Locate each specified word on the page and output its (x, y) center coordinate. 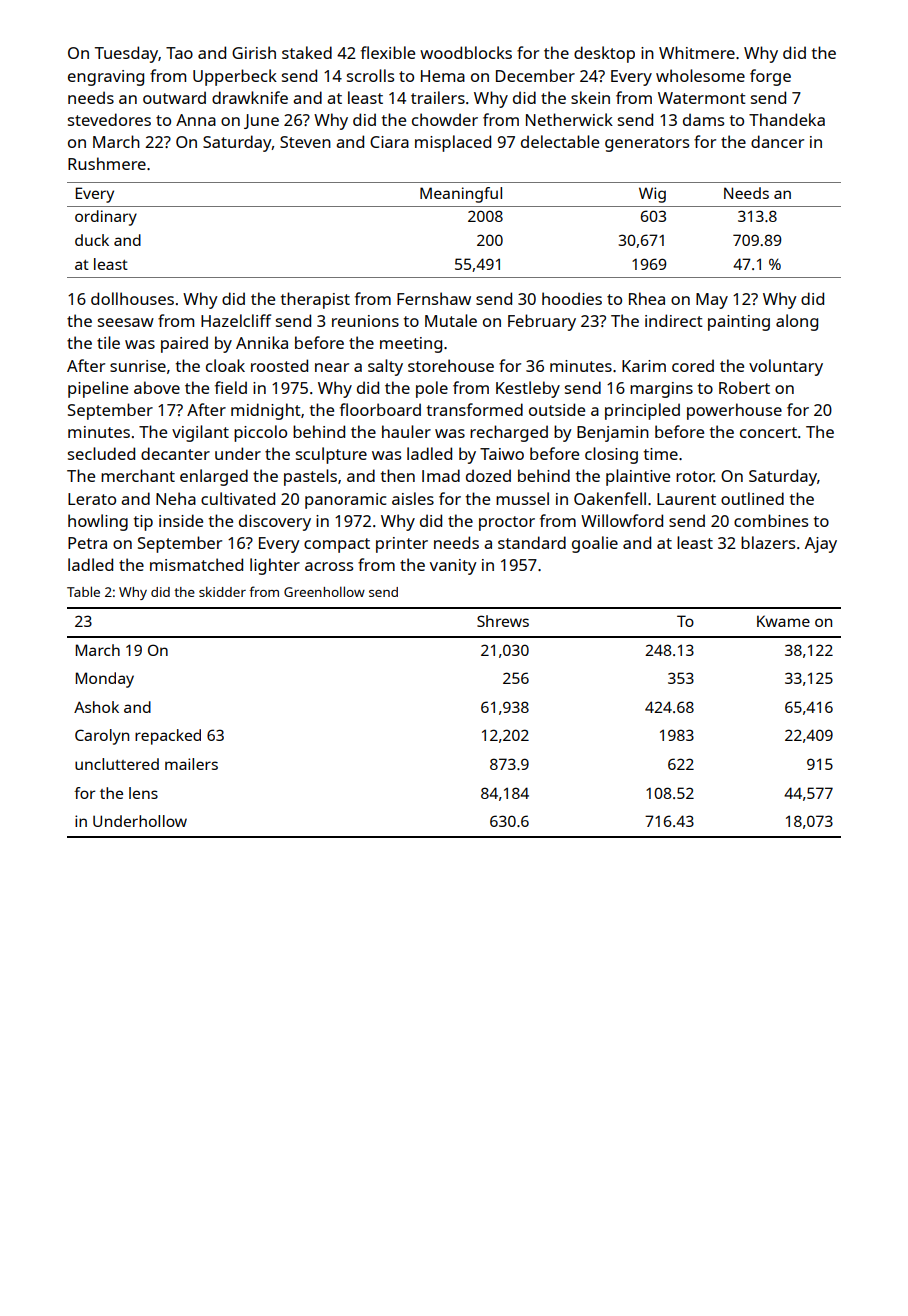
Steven (305, 142)
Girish (254, 52)
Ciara (389, 142)
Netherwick (569, 119)
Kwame (783, 621)
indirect (674, 320)
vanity (453, 567)
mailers (191, 764)
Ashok (96, 707)
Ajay (821, 545)
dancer (777, 141)
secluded (101, 453)
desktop (604, 54)
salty (385, 367)
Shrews (503, 621)
